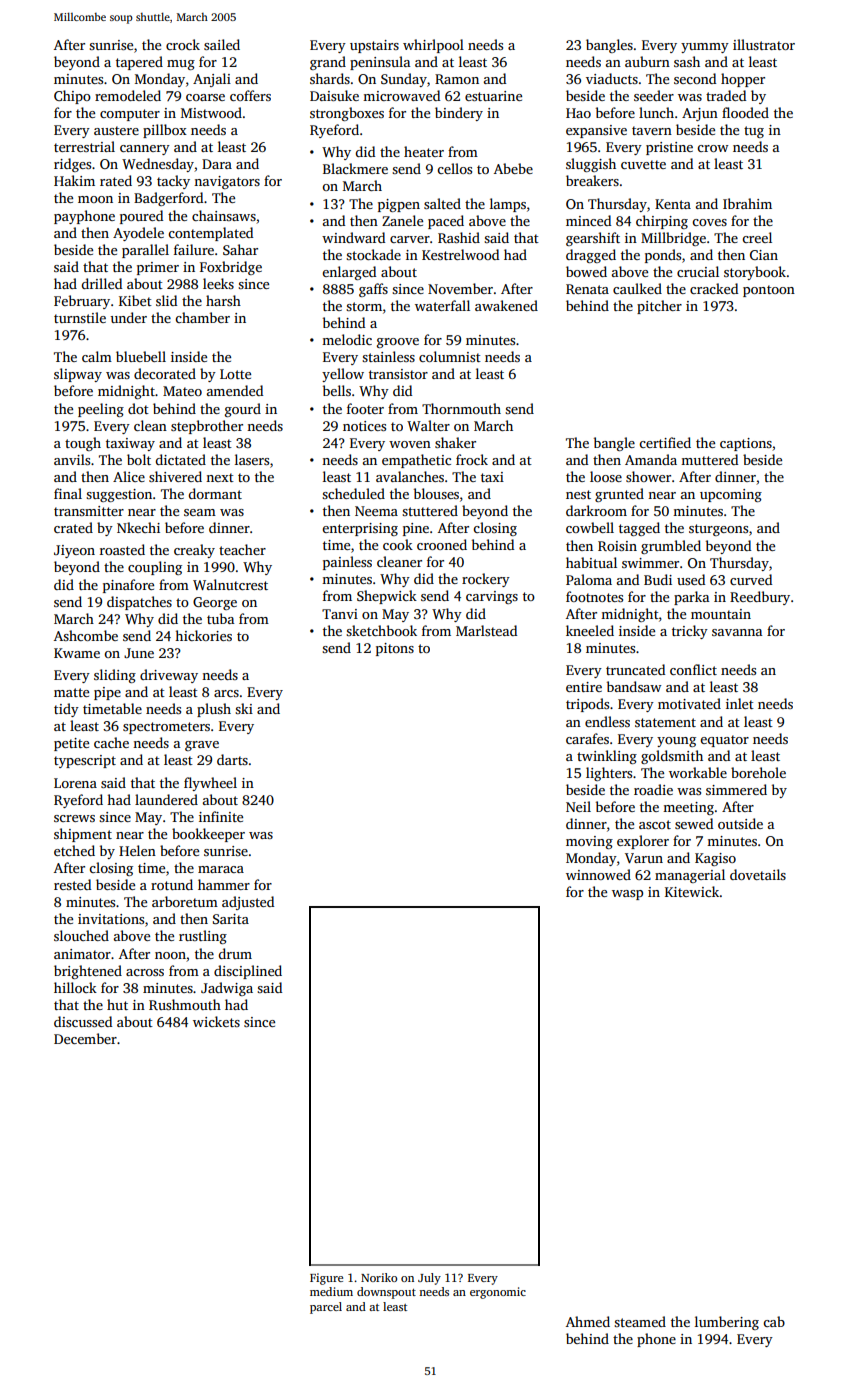 This screenshot has width=849, height=1400. Describe the element at coordinates (74, 551) in the screenshot. I see `Jiyeon` at that location.
